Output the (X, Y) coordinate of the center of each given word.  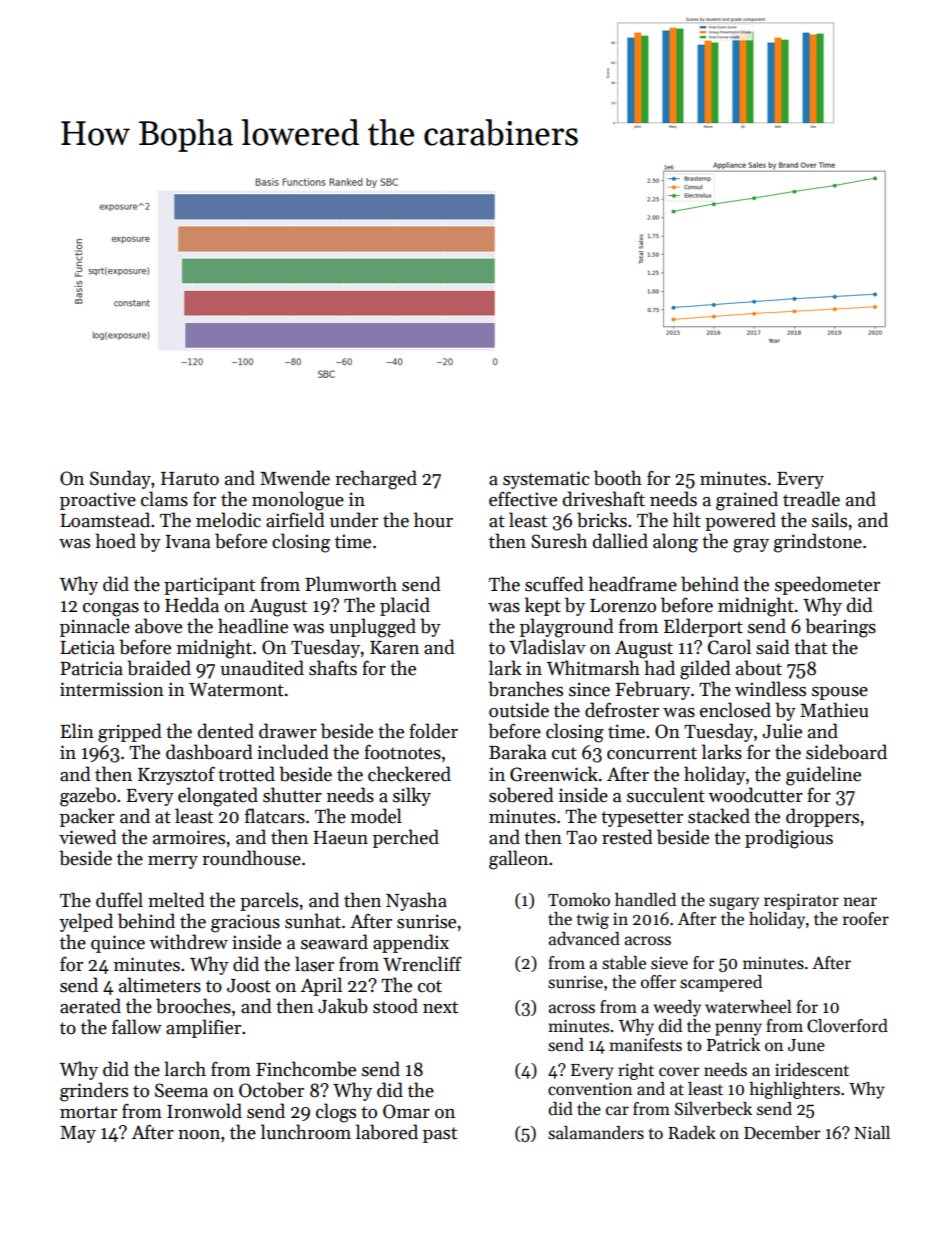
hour (433, 520)
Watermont (236, 690)
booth (618, 478)
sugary (734, 903)
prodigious (789, 839)
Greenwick (554, 774)
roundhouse (251, 858)
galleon (518, 860)
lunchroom (306, 1132)
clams (164, 499)
